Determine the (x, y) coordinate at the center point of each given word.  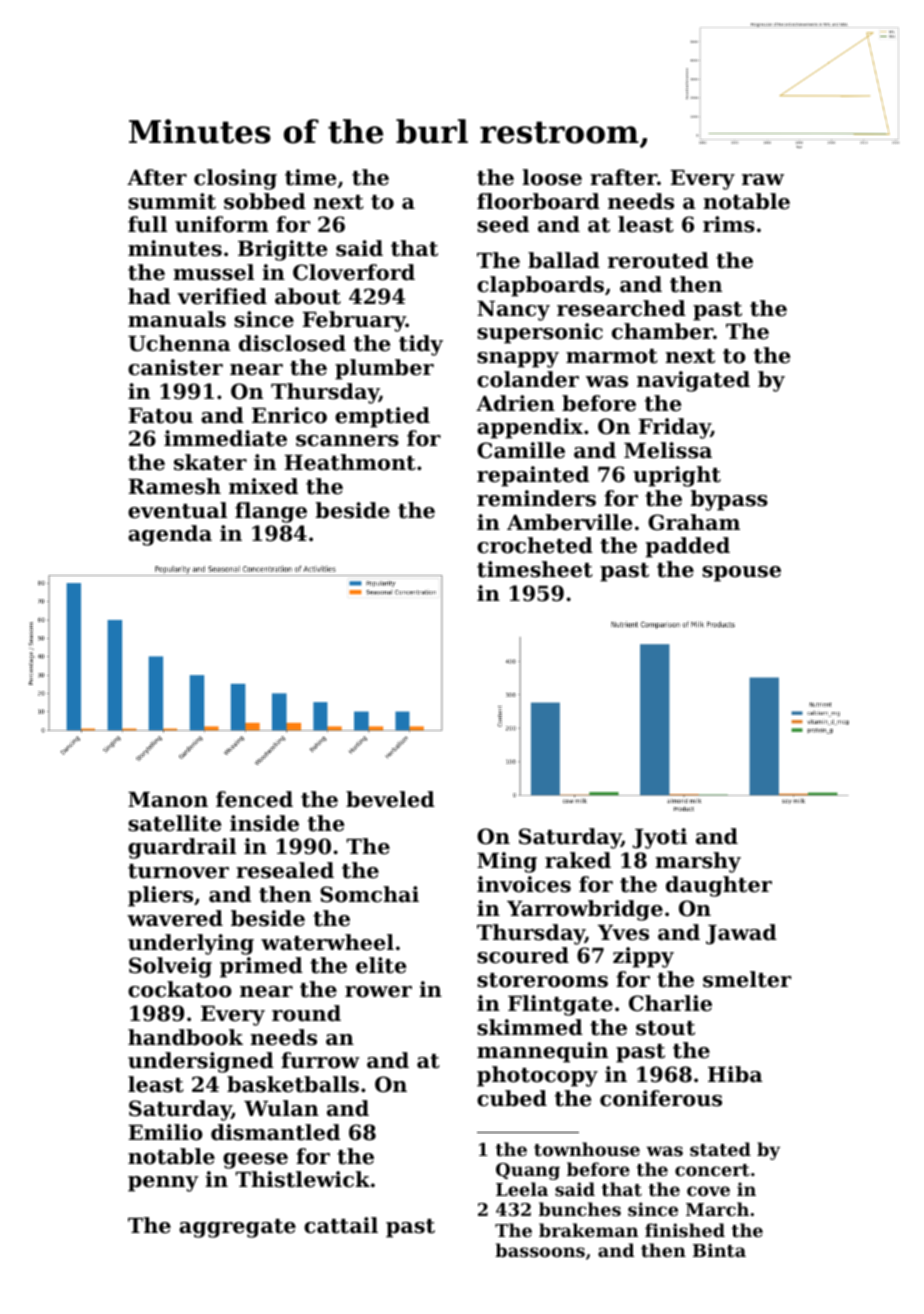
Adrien (515, 403)
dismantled (275, 1132)
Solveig (170, 967)
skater (210, 462)
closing (235, 179)
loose (552, 177)
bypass (729, 500)
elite (381, 965)
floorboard (538, 201)
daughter (719, 886)
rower (378, 992)
